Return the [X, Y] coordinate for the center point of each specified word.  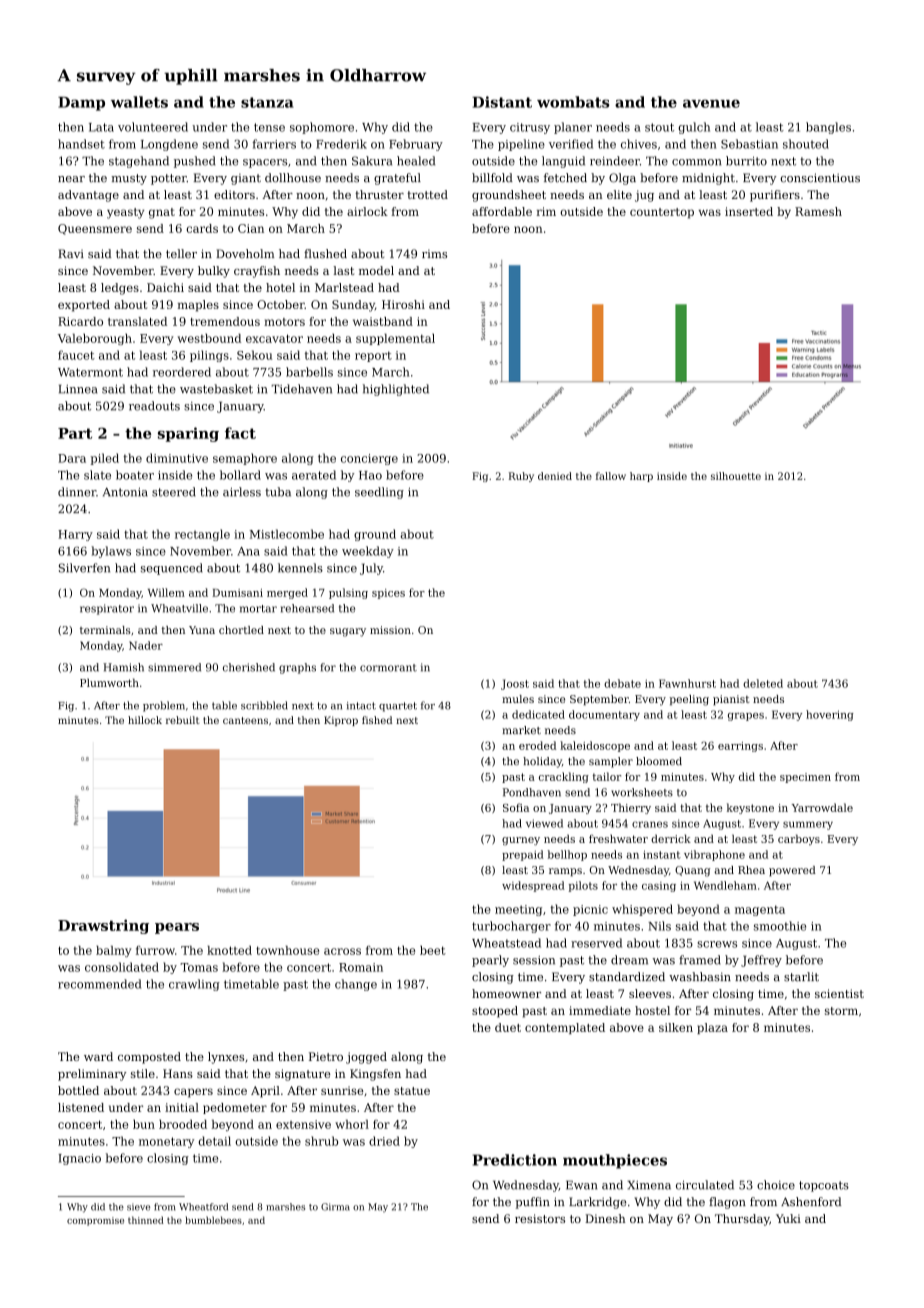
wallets [139, 102]
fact [240, 433]
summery [808, 825]
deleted [763, 683]
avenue [711, 103]
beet [433, 950]
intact [361, 706]
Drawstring [103, 926]
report [373, 356]
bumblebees [213, 1220]
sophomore [322, 128]
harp [641, 477]
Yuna [202, 630]
